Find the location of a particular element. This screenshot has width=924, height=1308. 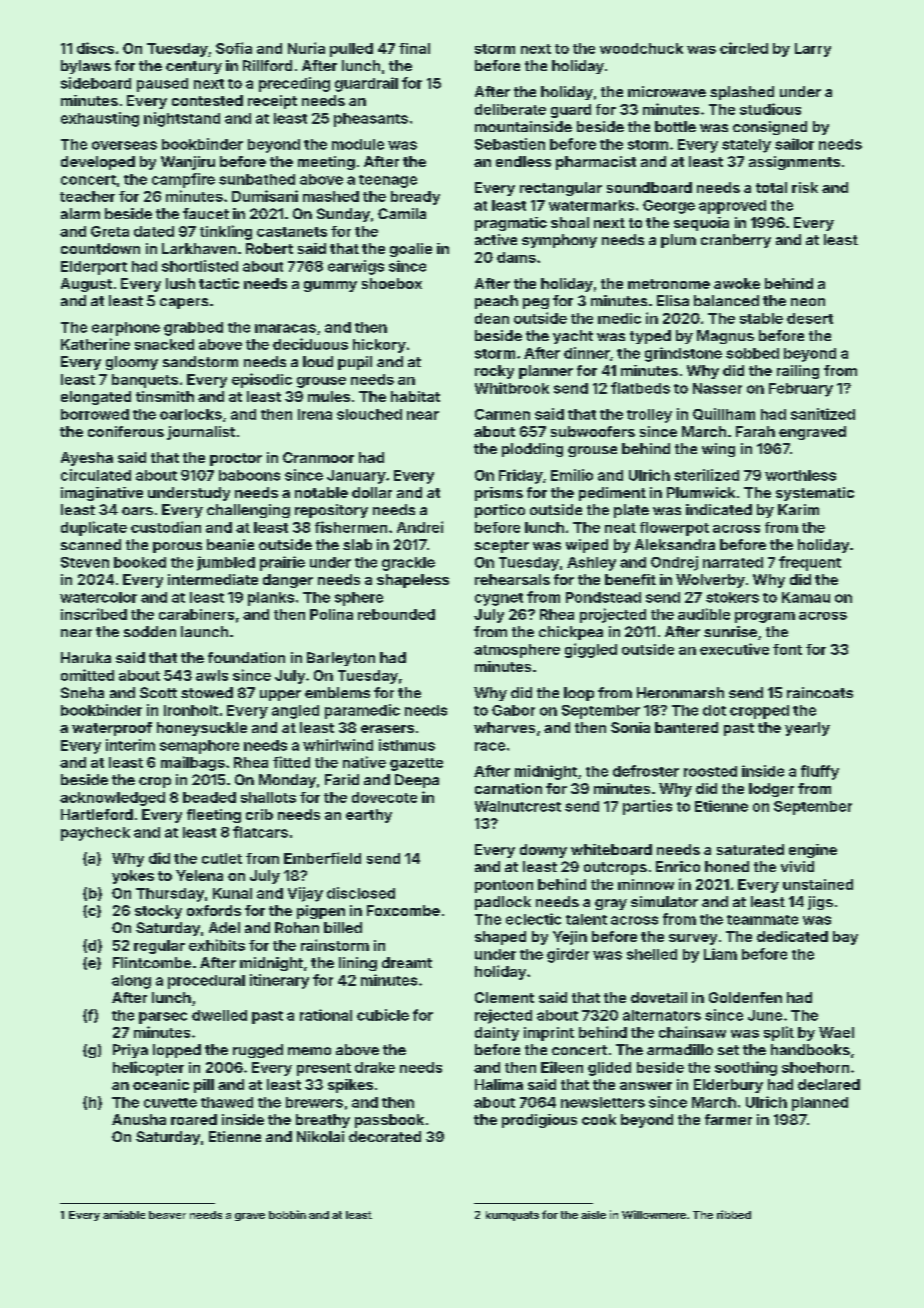

contested is located at coordinates (207, 100).
